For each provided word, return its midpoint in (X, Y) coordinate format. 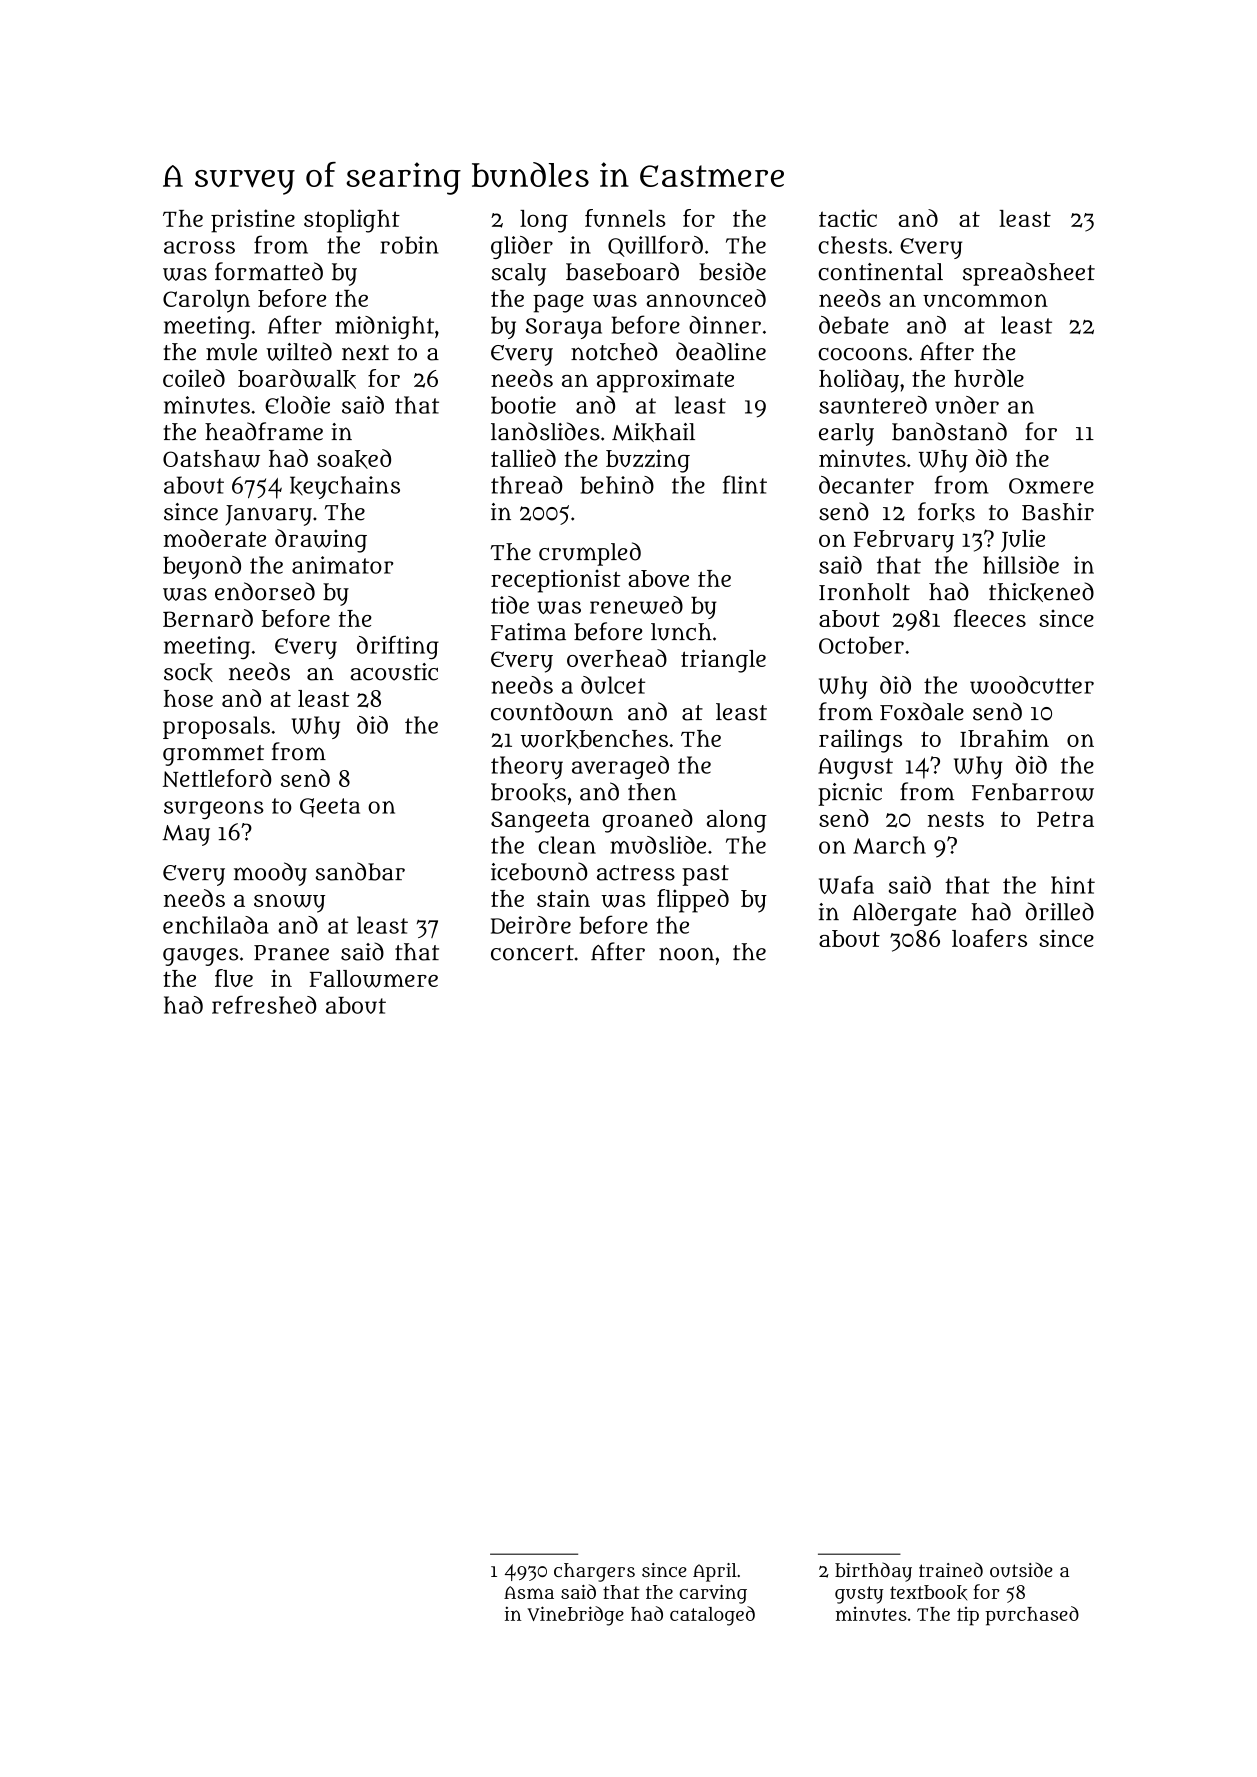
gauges (200, 957)
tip (968, 1616)
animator (343, 565)
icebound (539, 871)
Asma (529, 1592)
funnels (625, 218)
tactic (848, 218)
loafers (989, 938)
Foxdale (922, 711)
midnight (384, 327)
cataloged (712, 1616)
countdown (552, 711)
